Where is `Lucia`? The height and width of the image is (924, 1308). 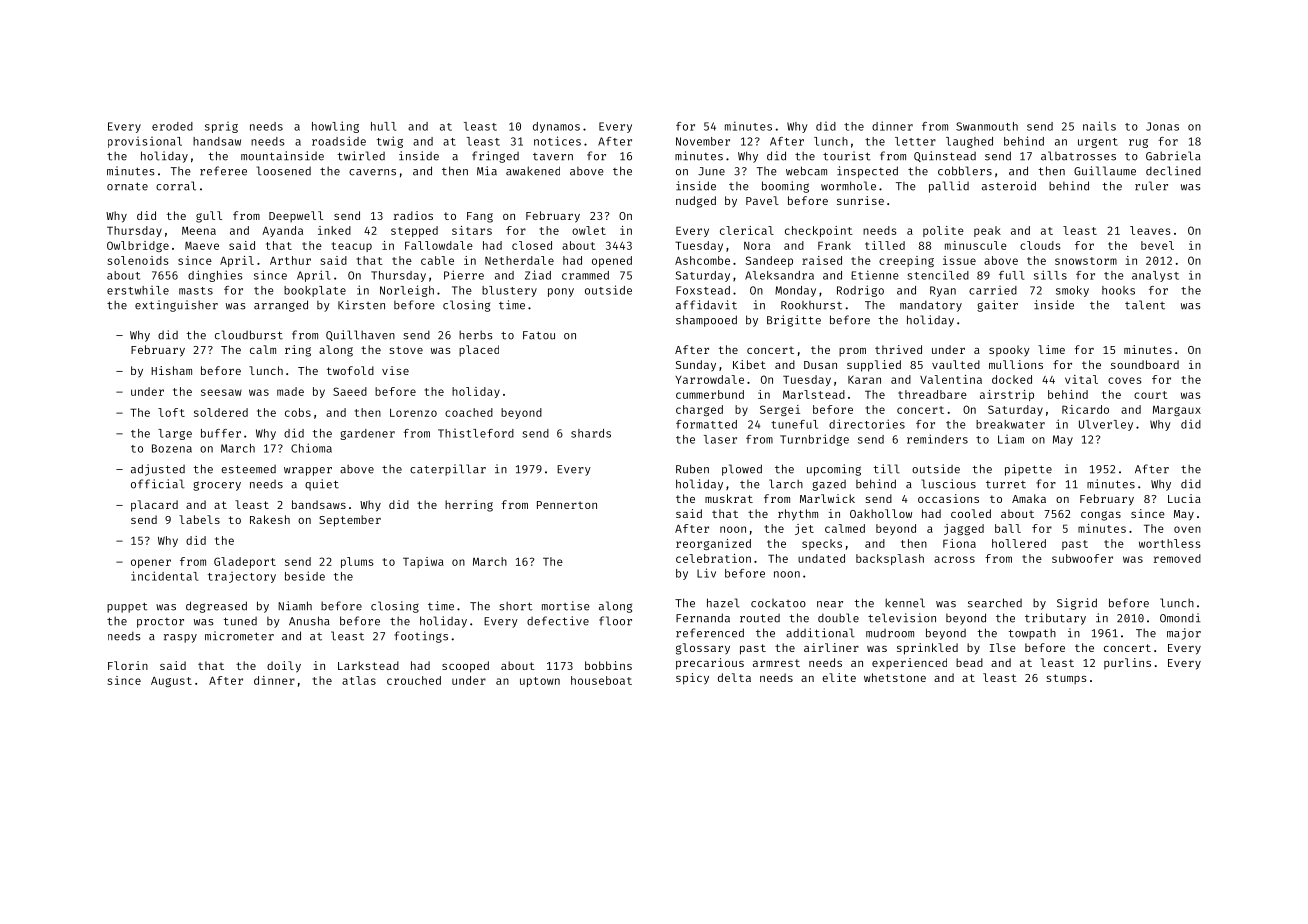
Lucia is located at coordinates (1184, 498).
